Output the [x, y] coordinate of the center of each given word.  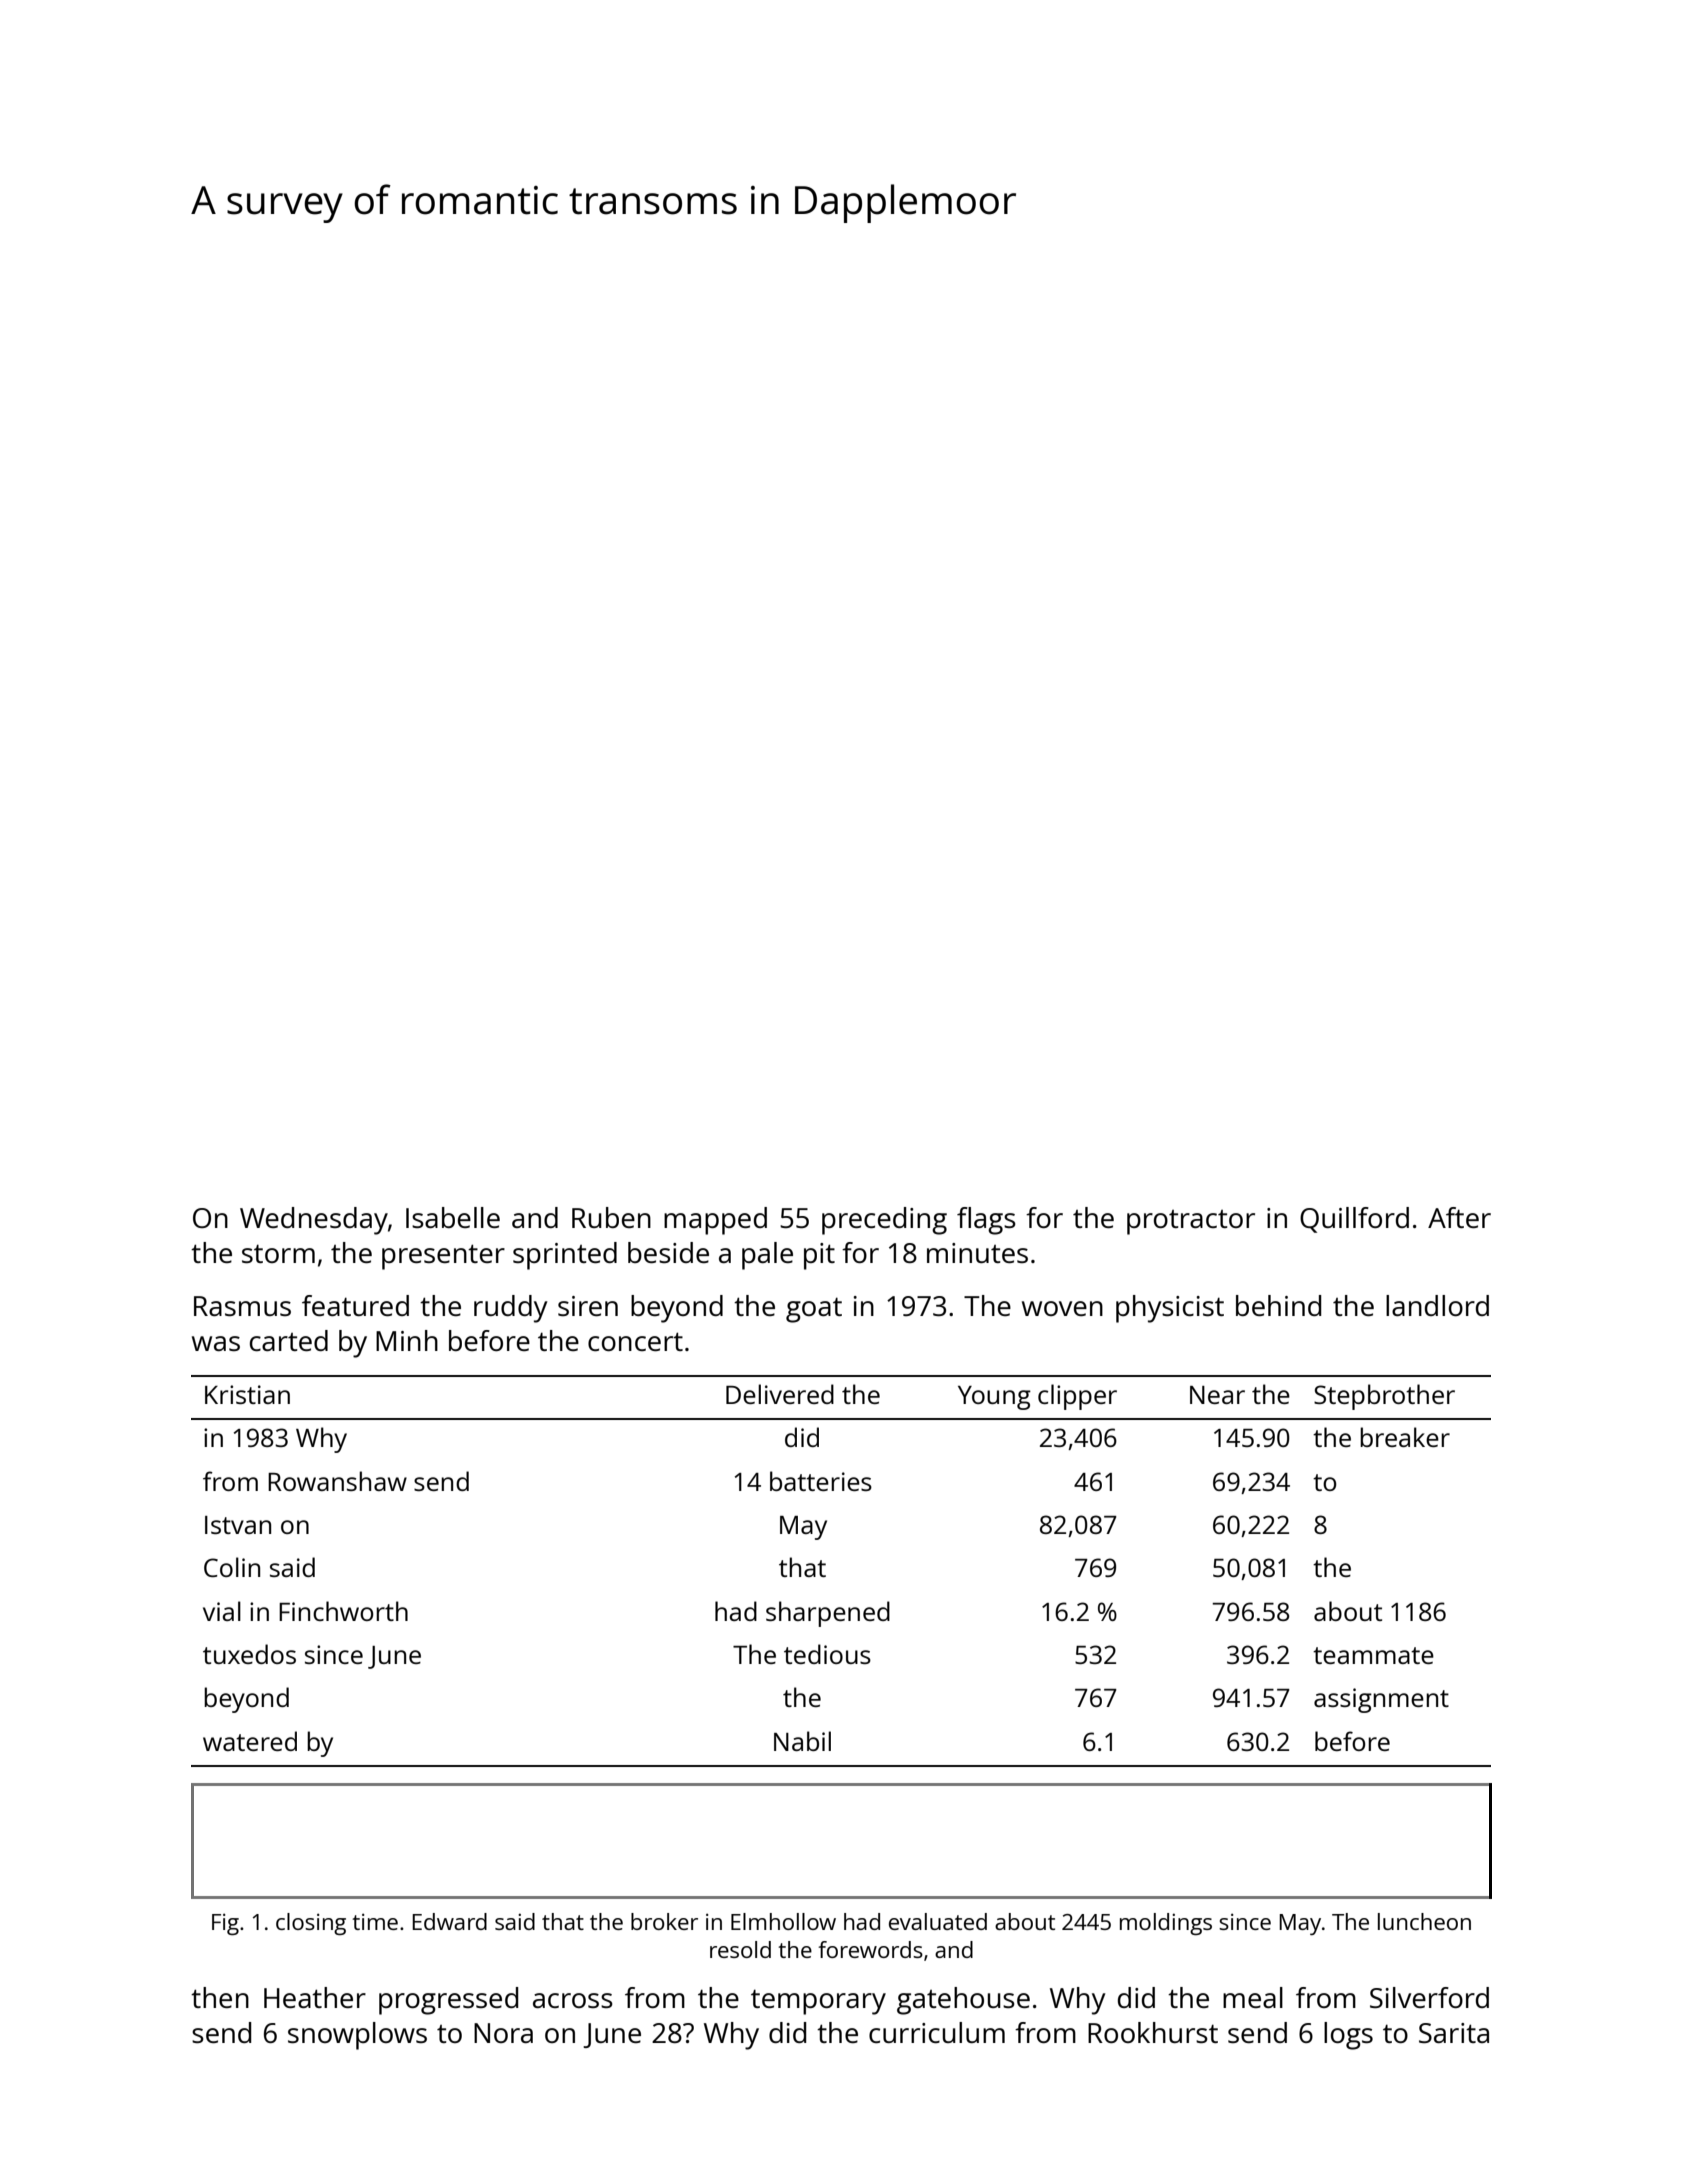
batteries [821, 1481]
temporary [818, 2002]
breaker [1405, 1437]
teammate [1373, 1655]
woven [1062, 1308]
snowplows [357, 2036]
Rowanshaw [337, 1481]
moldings [1166, 1924]
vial [222, 1611]
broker [664, 1921]
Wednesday [314, 1221]
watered [250, 1741]
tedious [827, 1654]
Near [1217, 1395]
